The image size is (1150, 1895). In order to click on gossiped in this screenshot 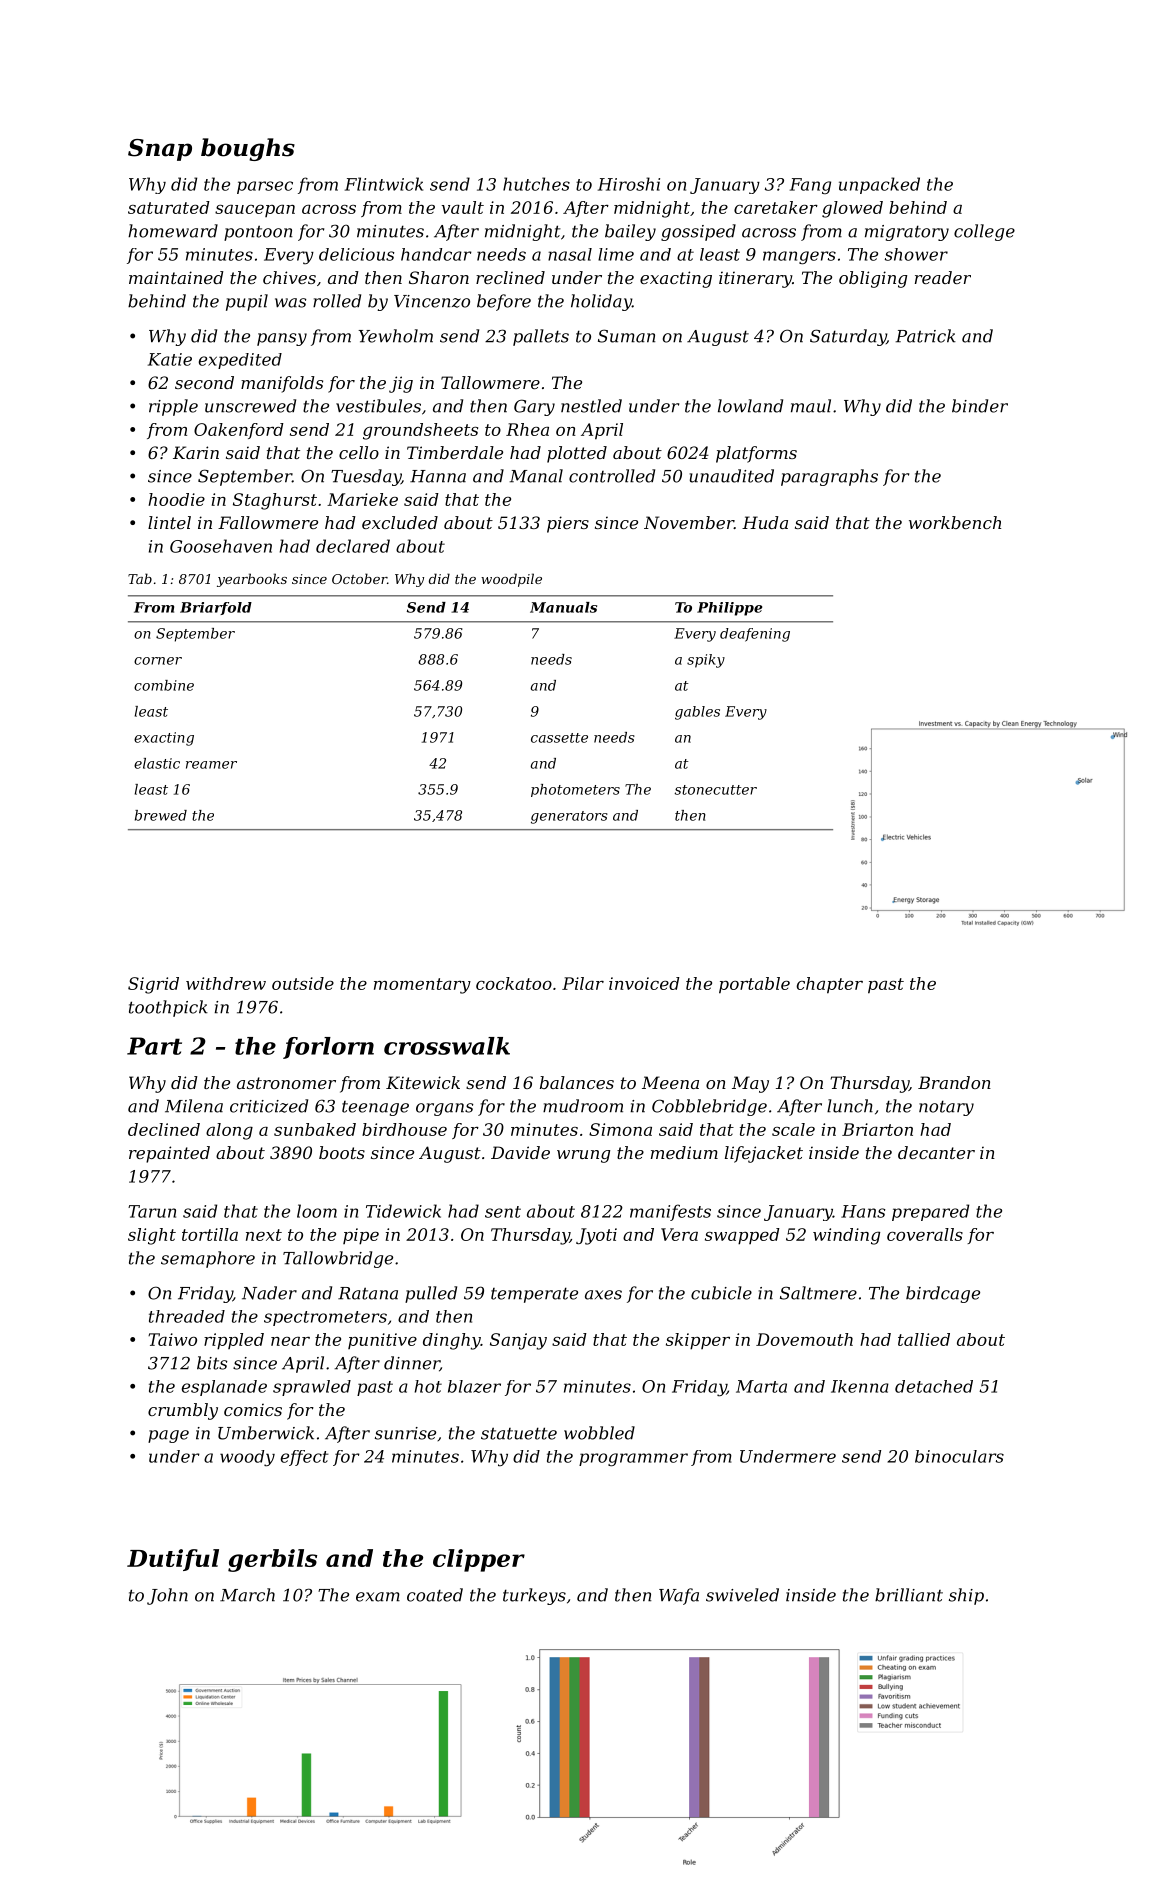, I will do `click(698, 232)`.
